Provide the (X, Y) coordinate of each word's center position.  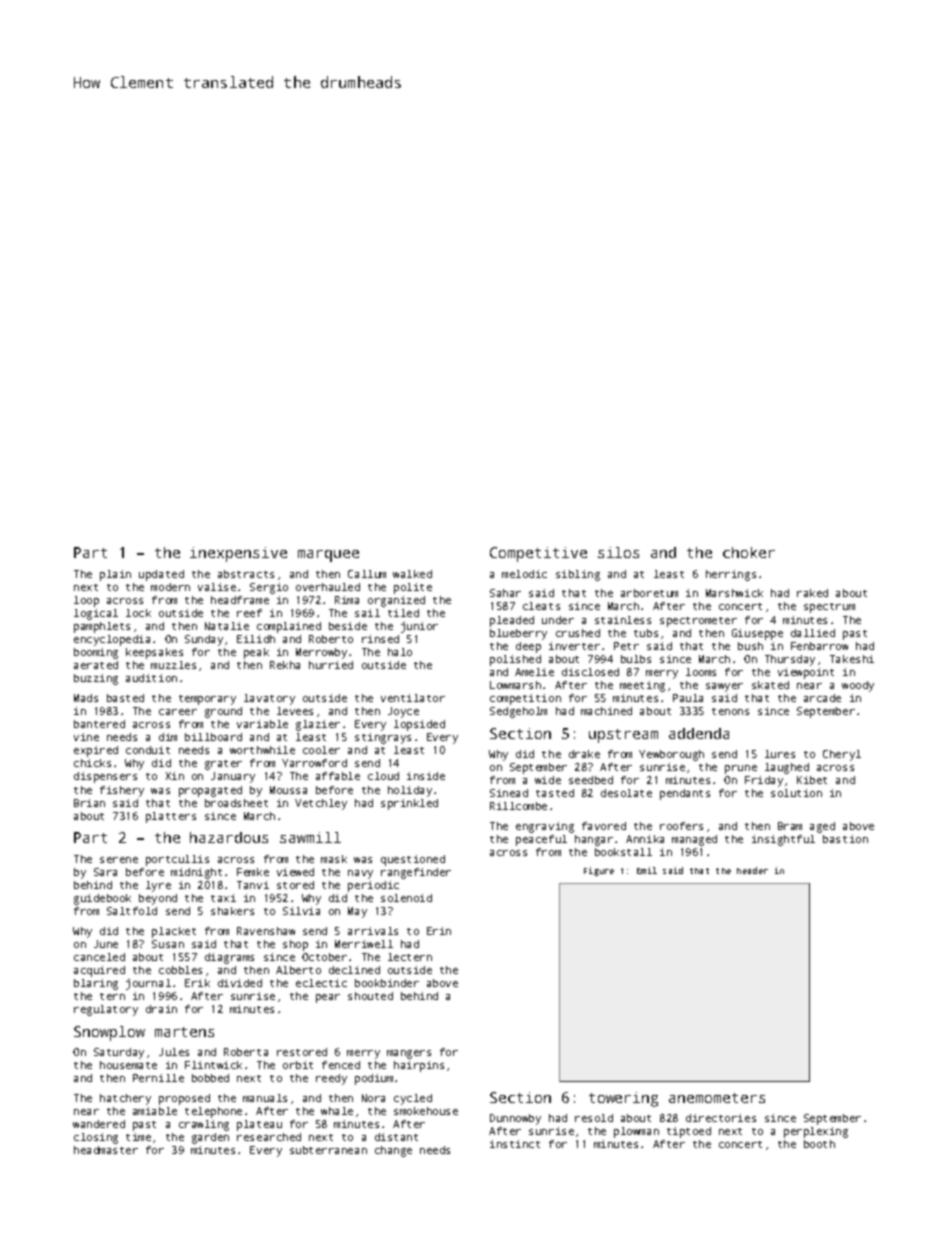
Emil (647, 870)
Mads (86, 698)
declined (354, 970)
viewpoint (806, 673)
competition (525, 699)
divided (240, 983)
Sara (105, 872)
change (393, 1151)
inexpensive (238, 554)
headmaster (106, 1150)
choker (749, 552)
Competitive (538, 554)
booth (819, 1144)
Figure (599, 871)
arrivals (373, 931)
